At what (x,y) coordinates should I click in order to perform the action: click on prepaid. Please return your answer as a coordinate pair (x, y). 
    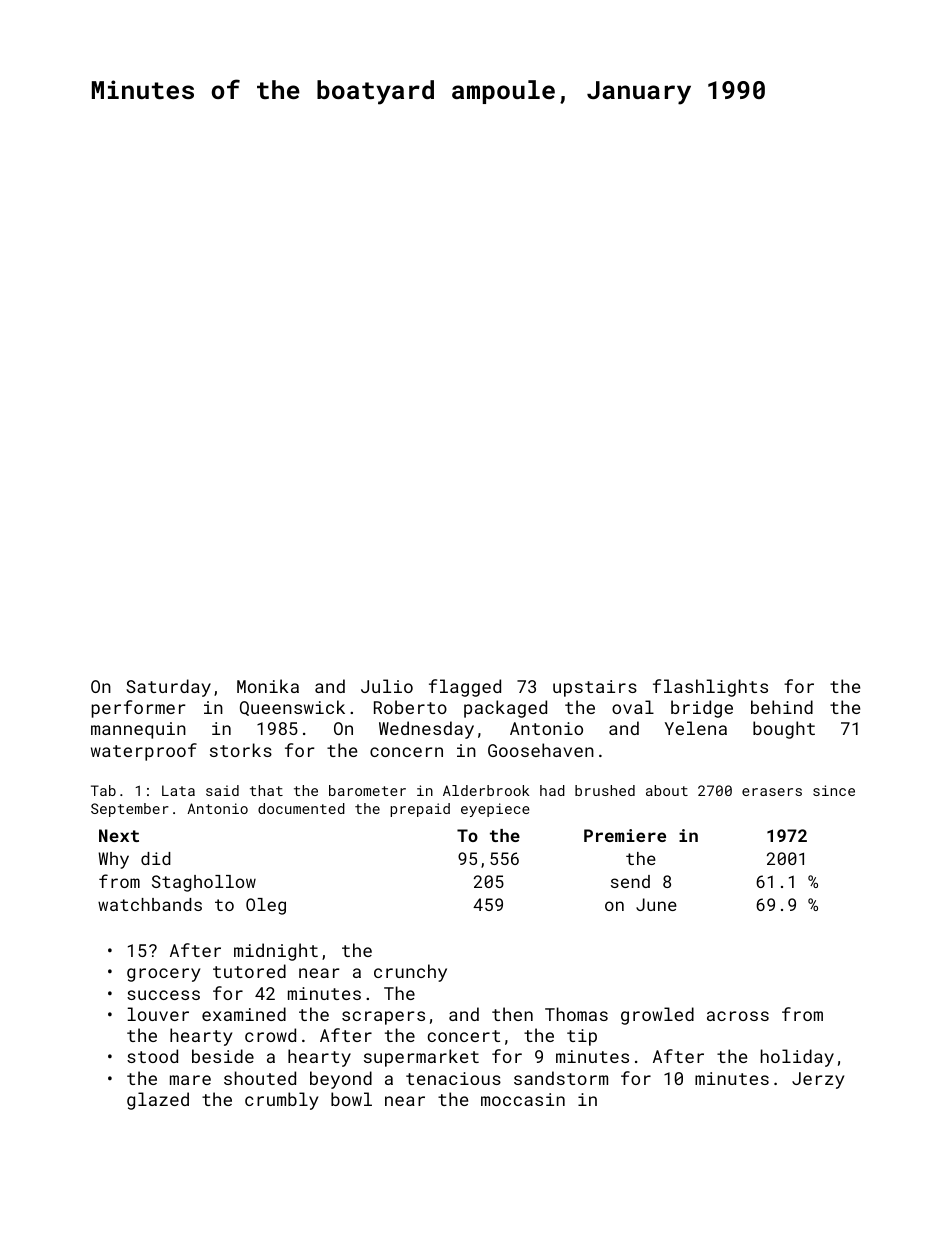
    Looking at the image, I should click on (420, 810).
